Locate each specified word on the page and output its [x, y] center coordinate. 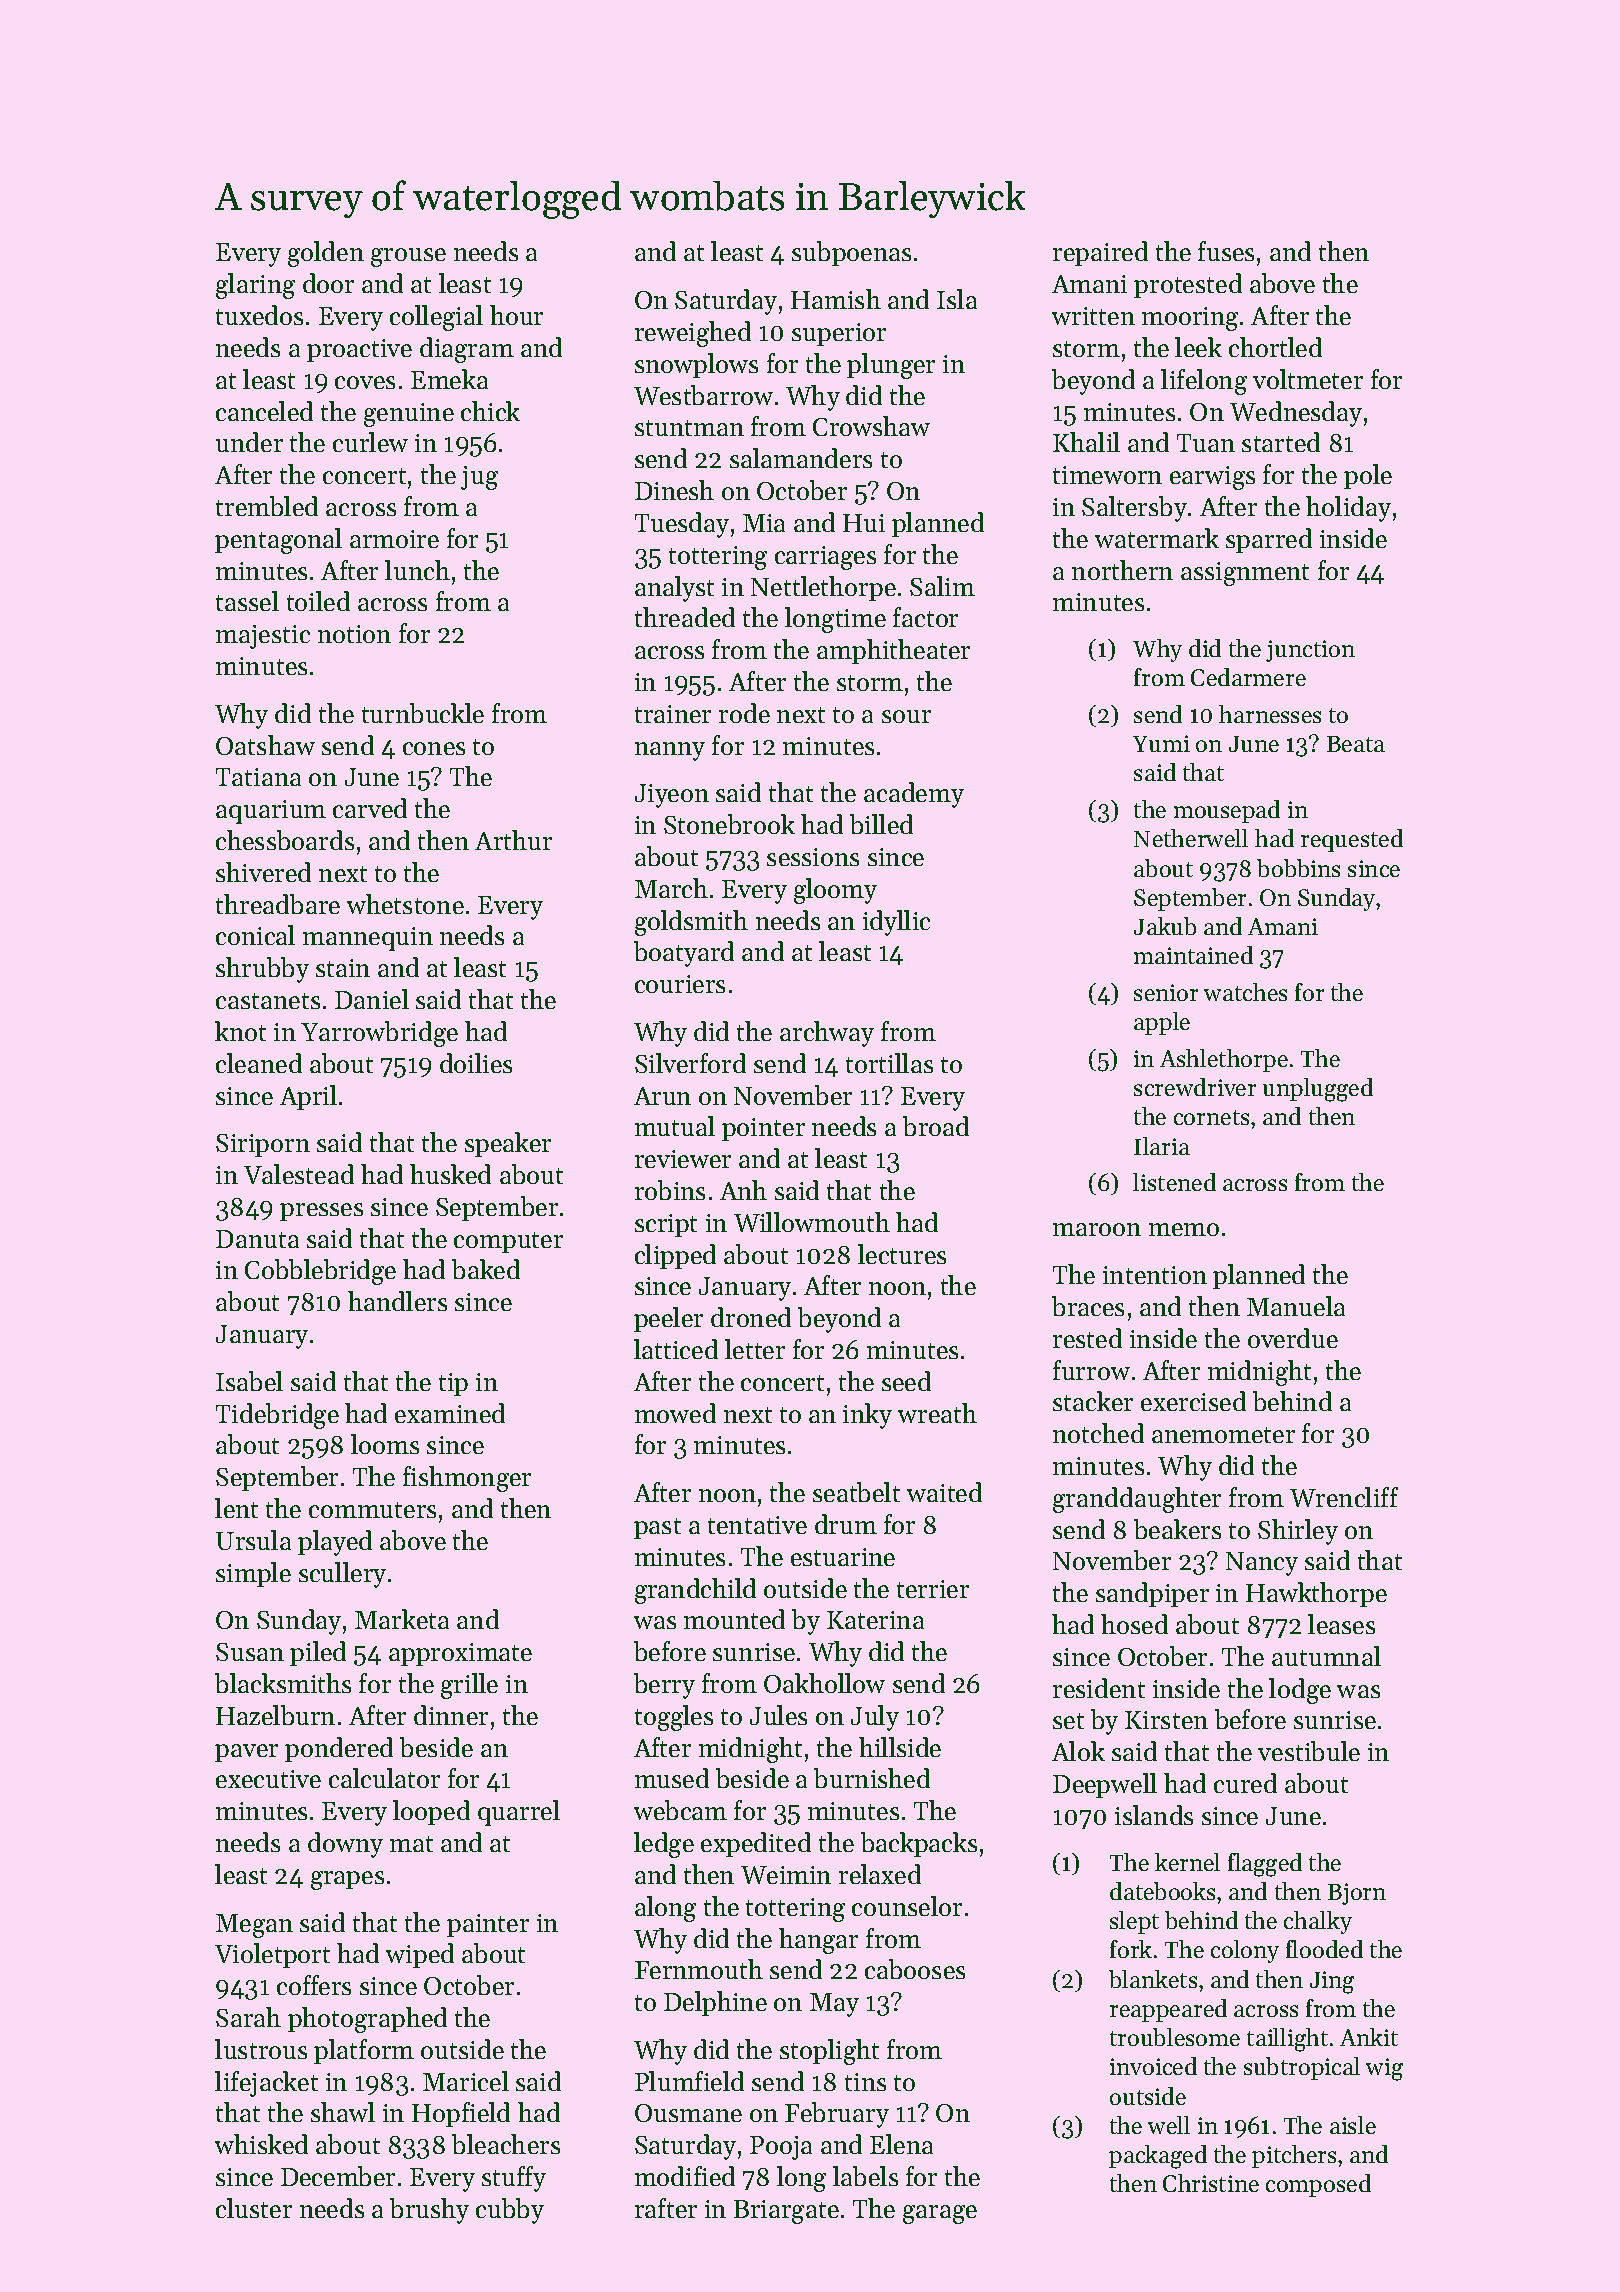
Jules [778, 1715]
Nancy [1262, 1564]
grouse [408, 257]
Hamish [836, 299]
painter [488, 1925]
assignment [1245, 574]
